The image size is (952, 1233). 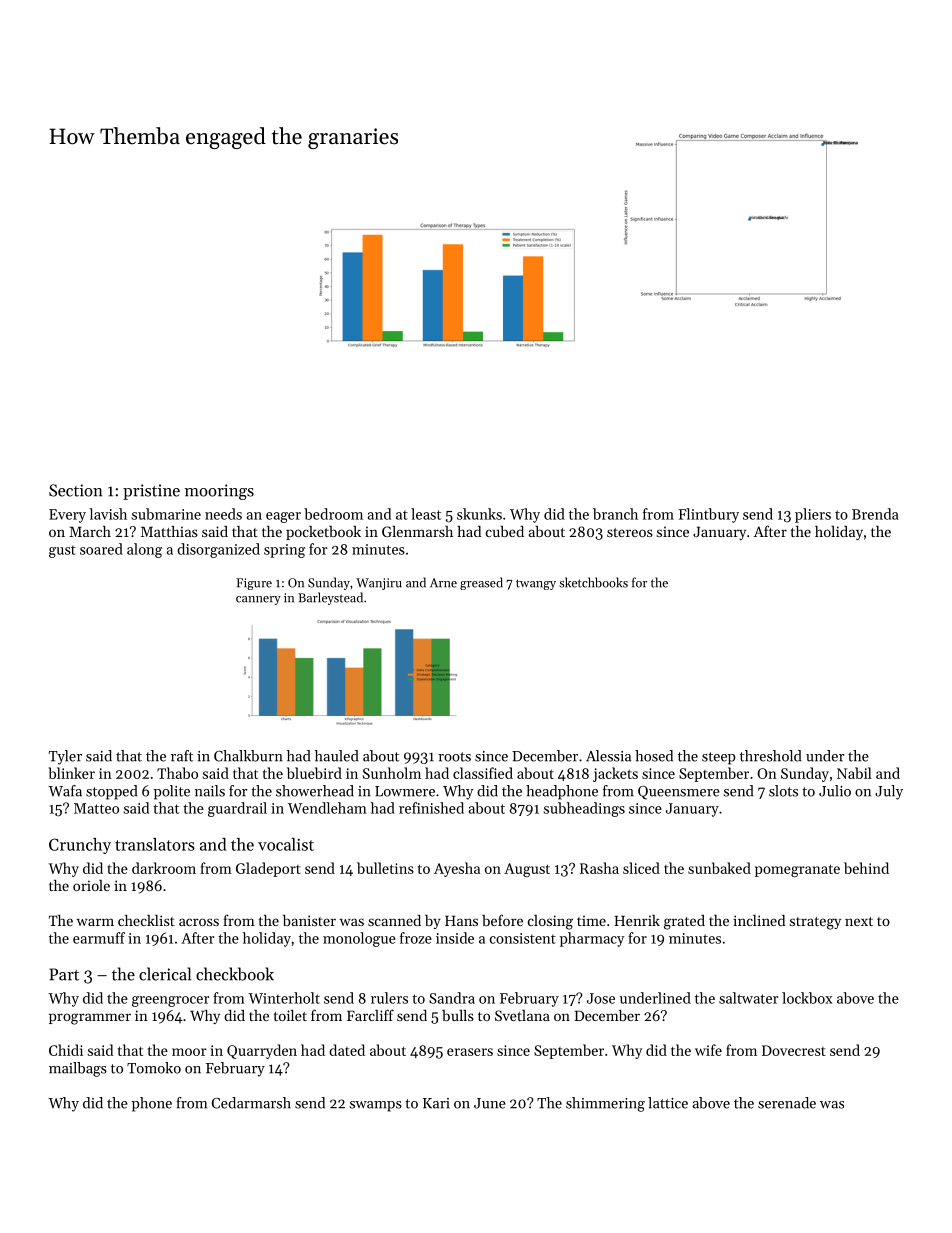 What do you see at coordinates (759, 920) in the document?
I see `inclined` at bounding box center [759, 920].
